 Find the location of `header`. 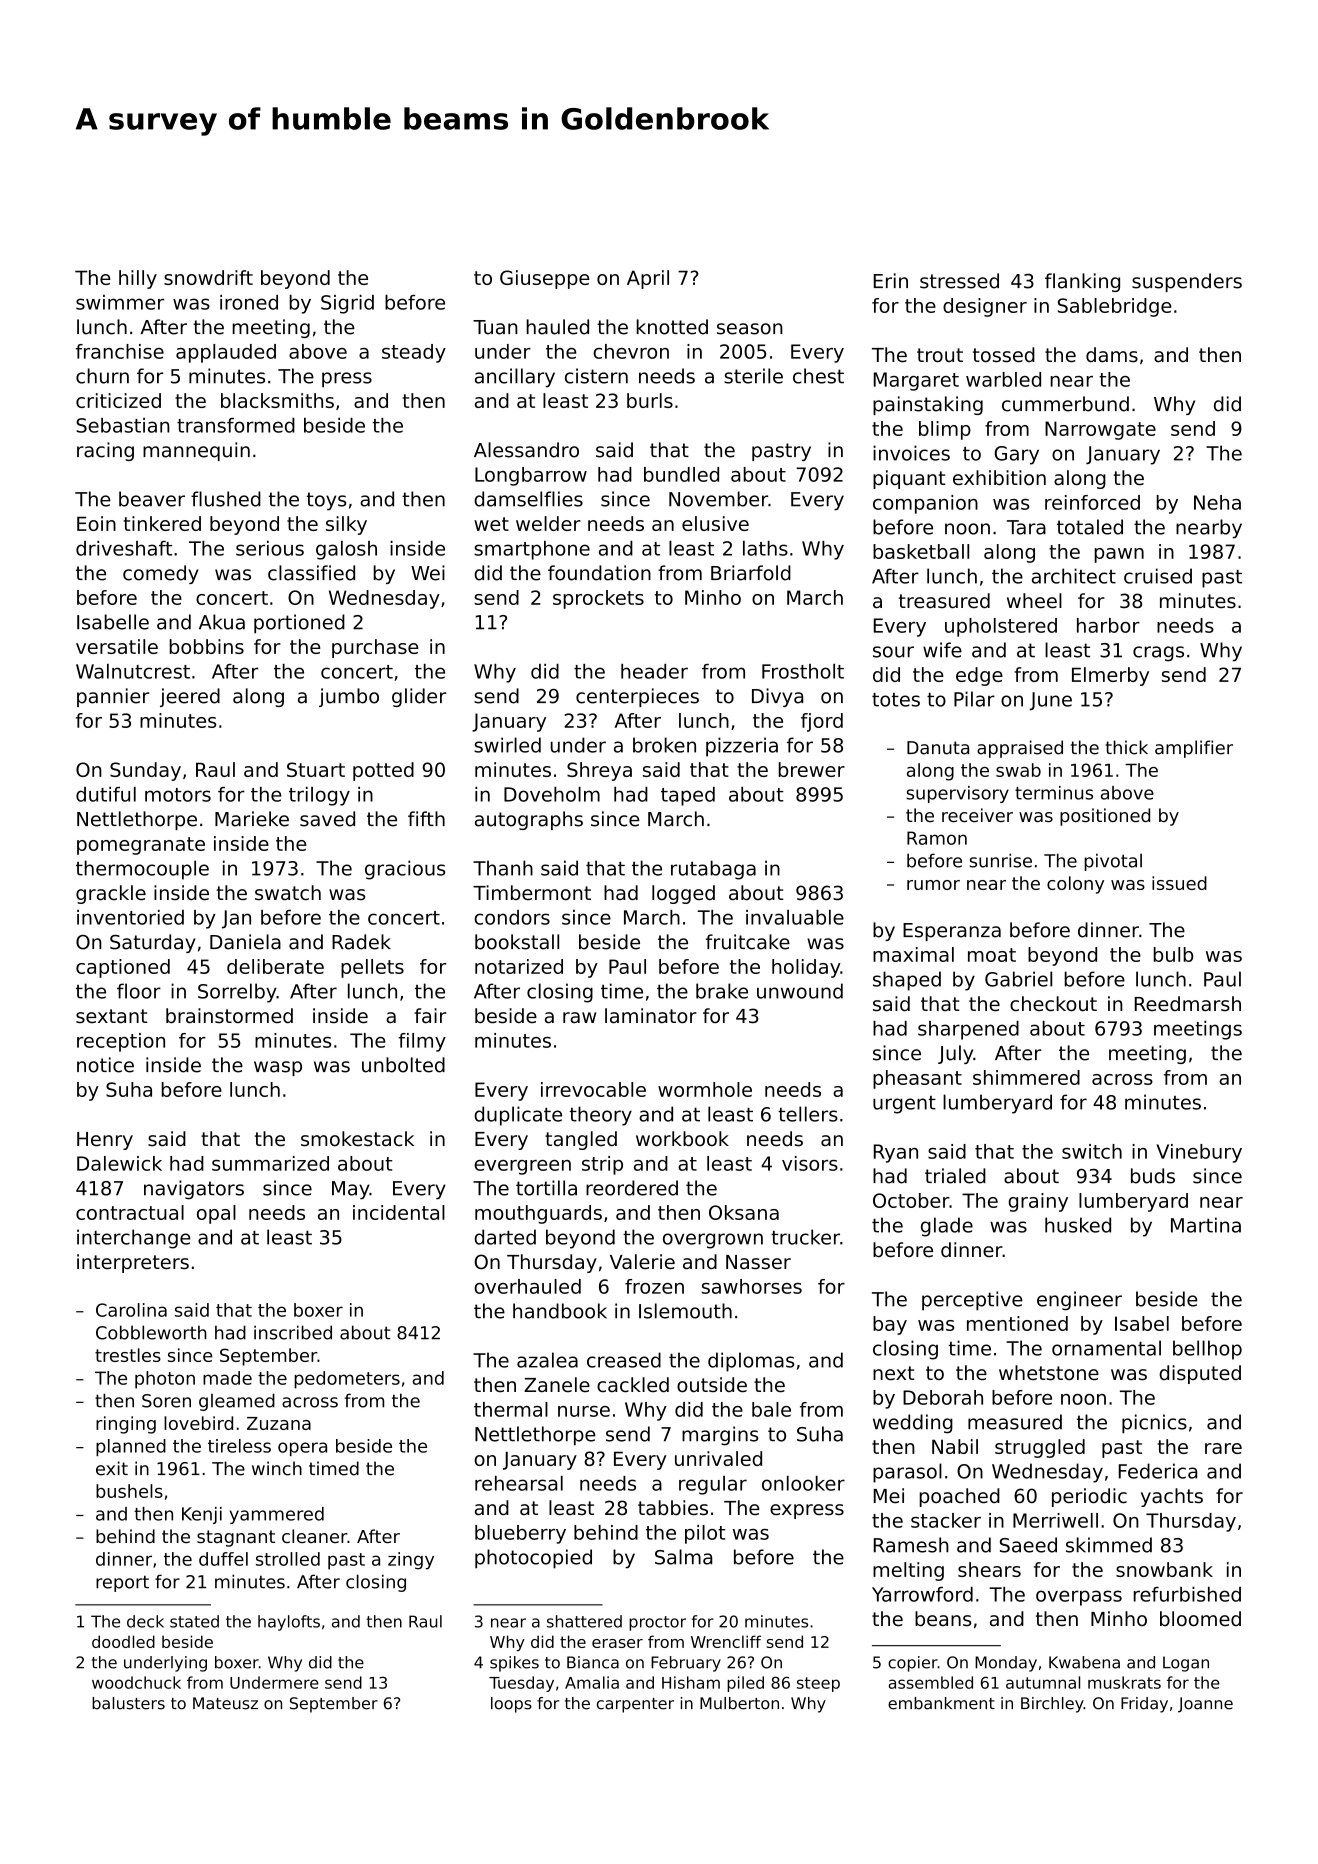

header is located at coordinates (654, 671).
